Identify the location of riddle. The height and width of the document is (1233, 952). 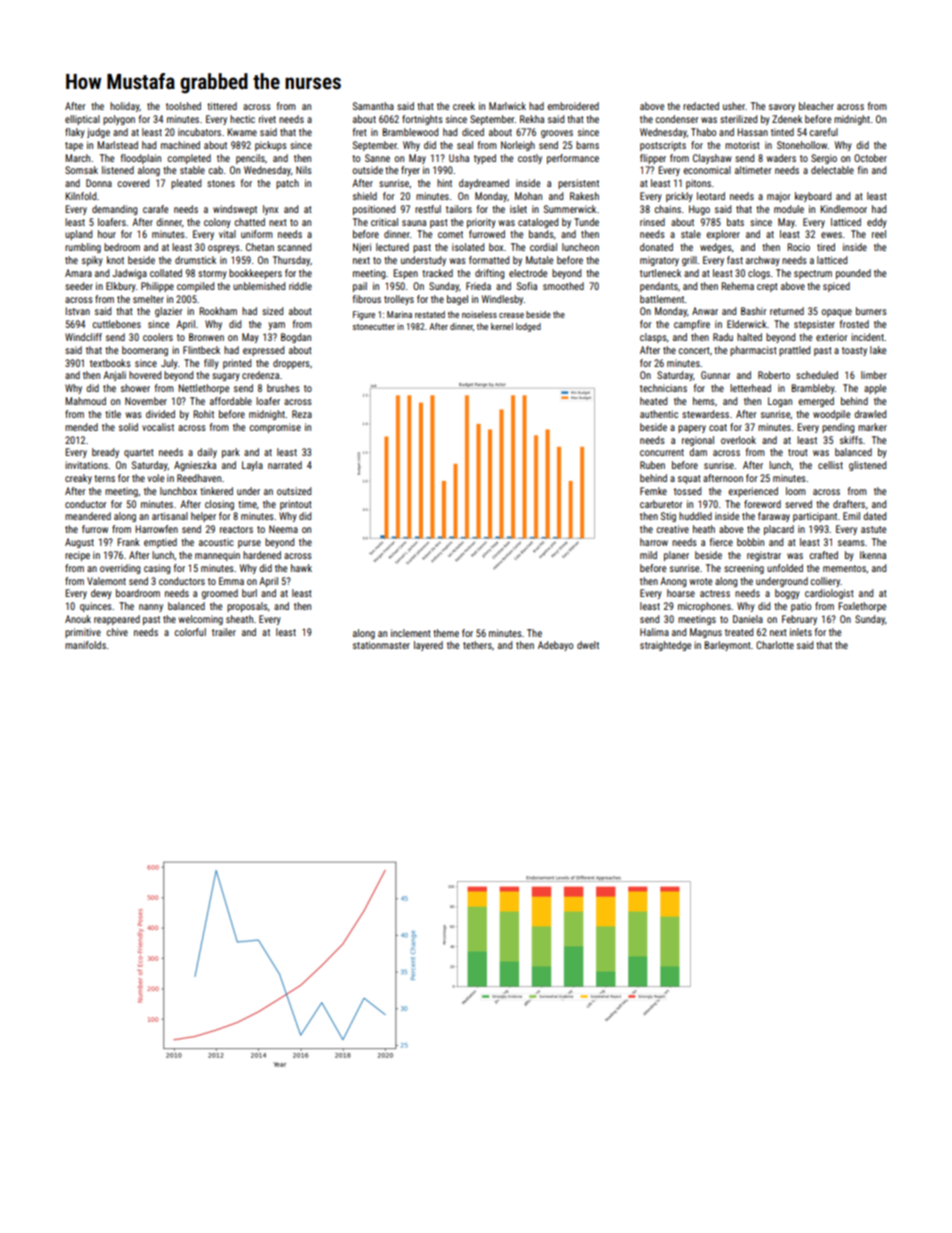
(300, 286).
